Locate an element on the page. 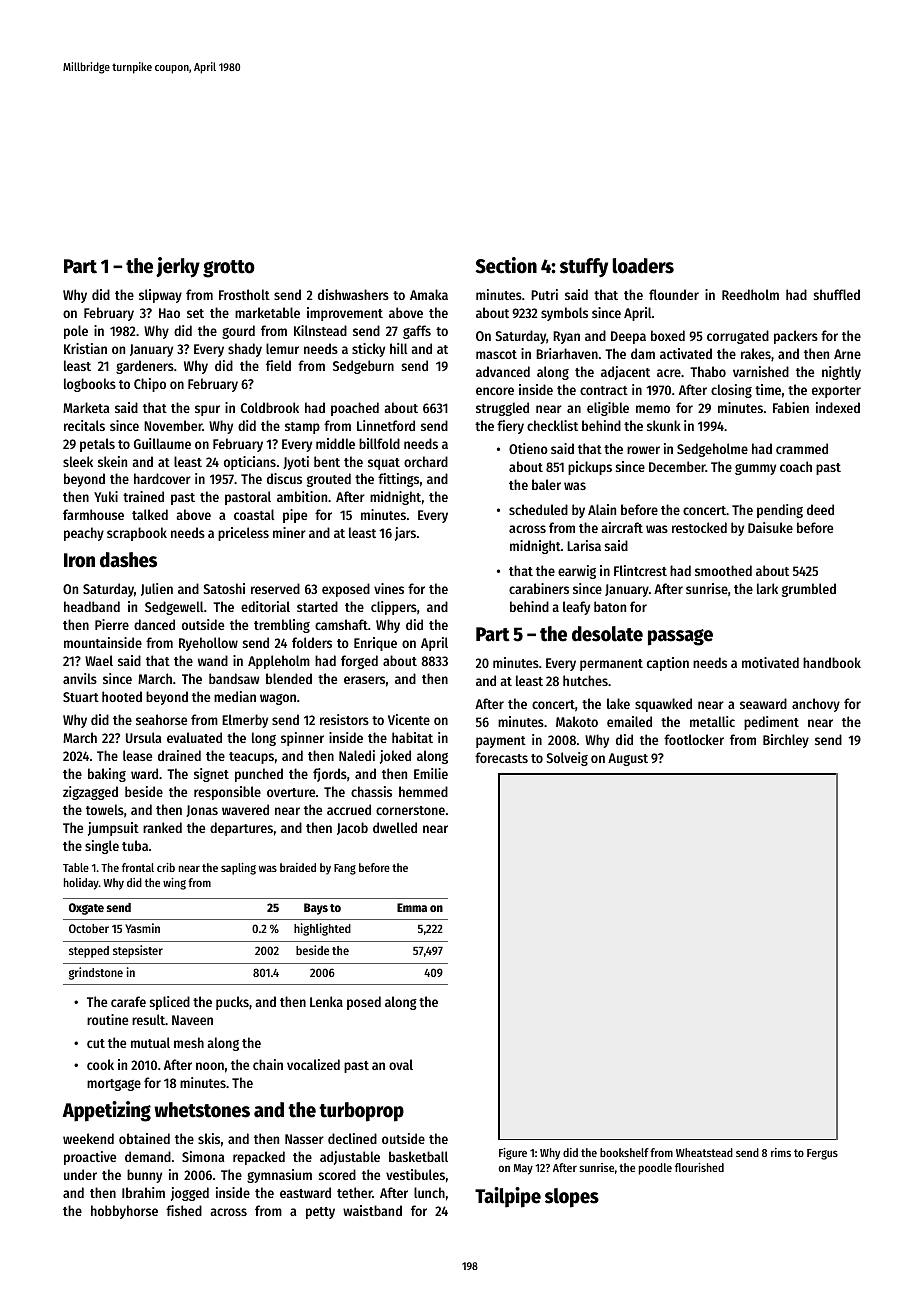 The image size is (924, 1314). crammed is located at coordinates (802, 448).
